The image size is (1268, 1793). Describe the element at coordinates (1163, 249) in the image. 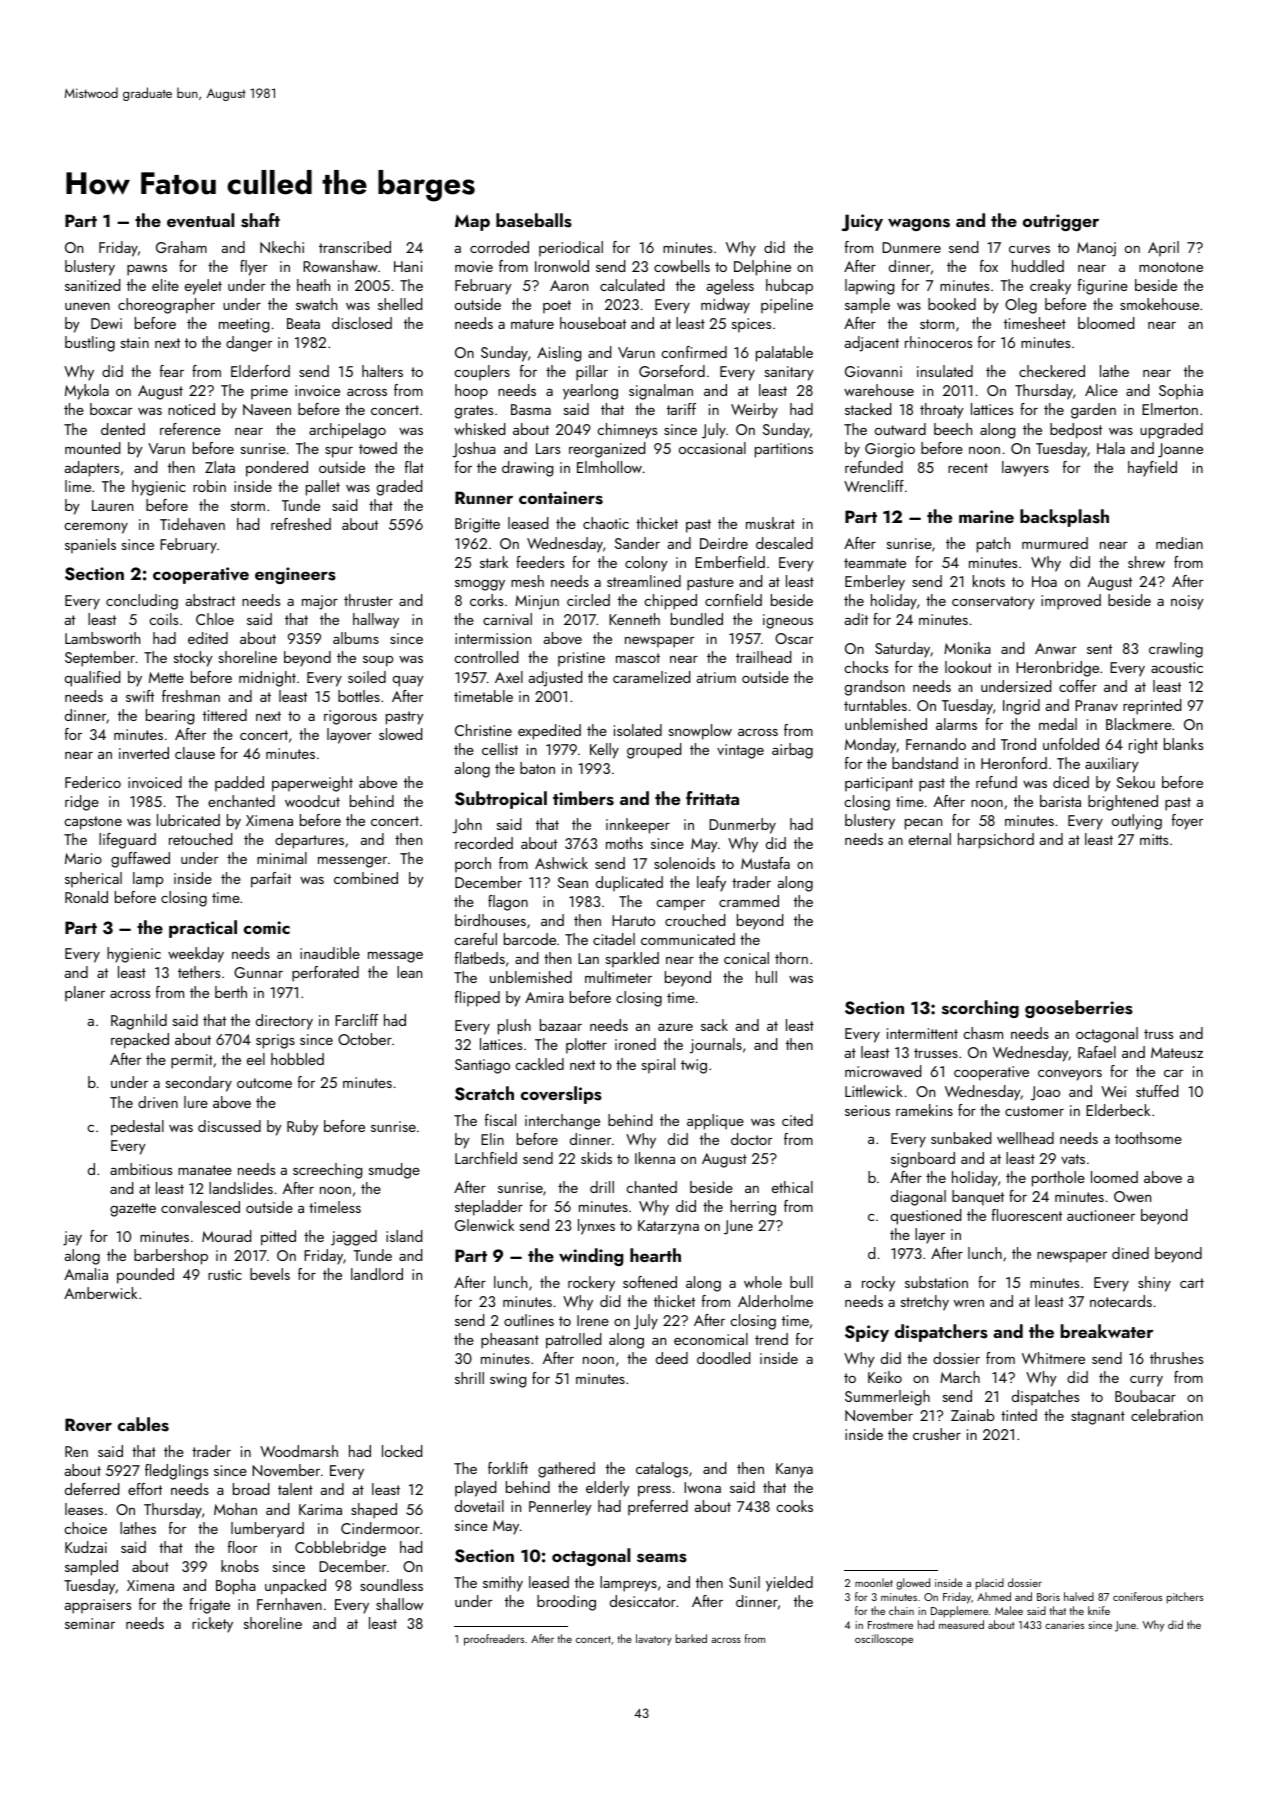

I see `April` at that location.
